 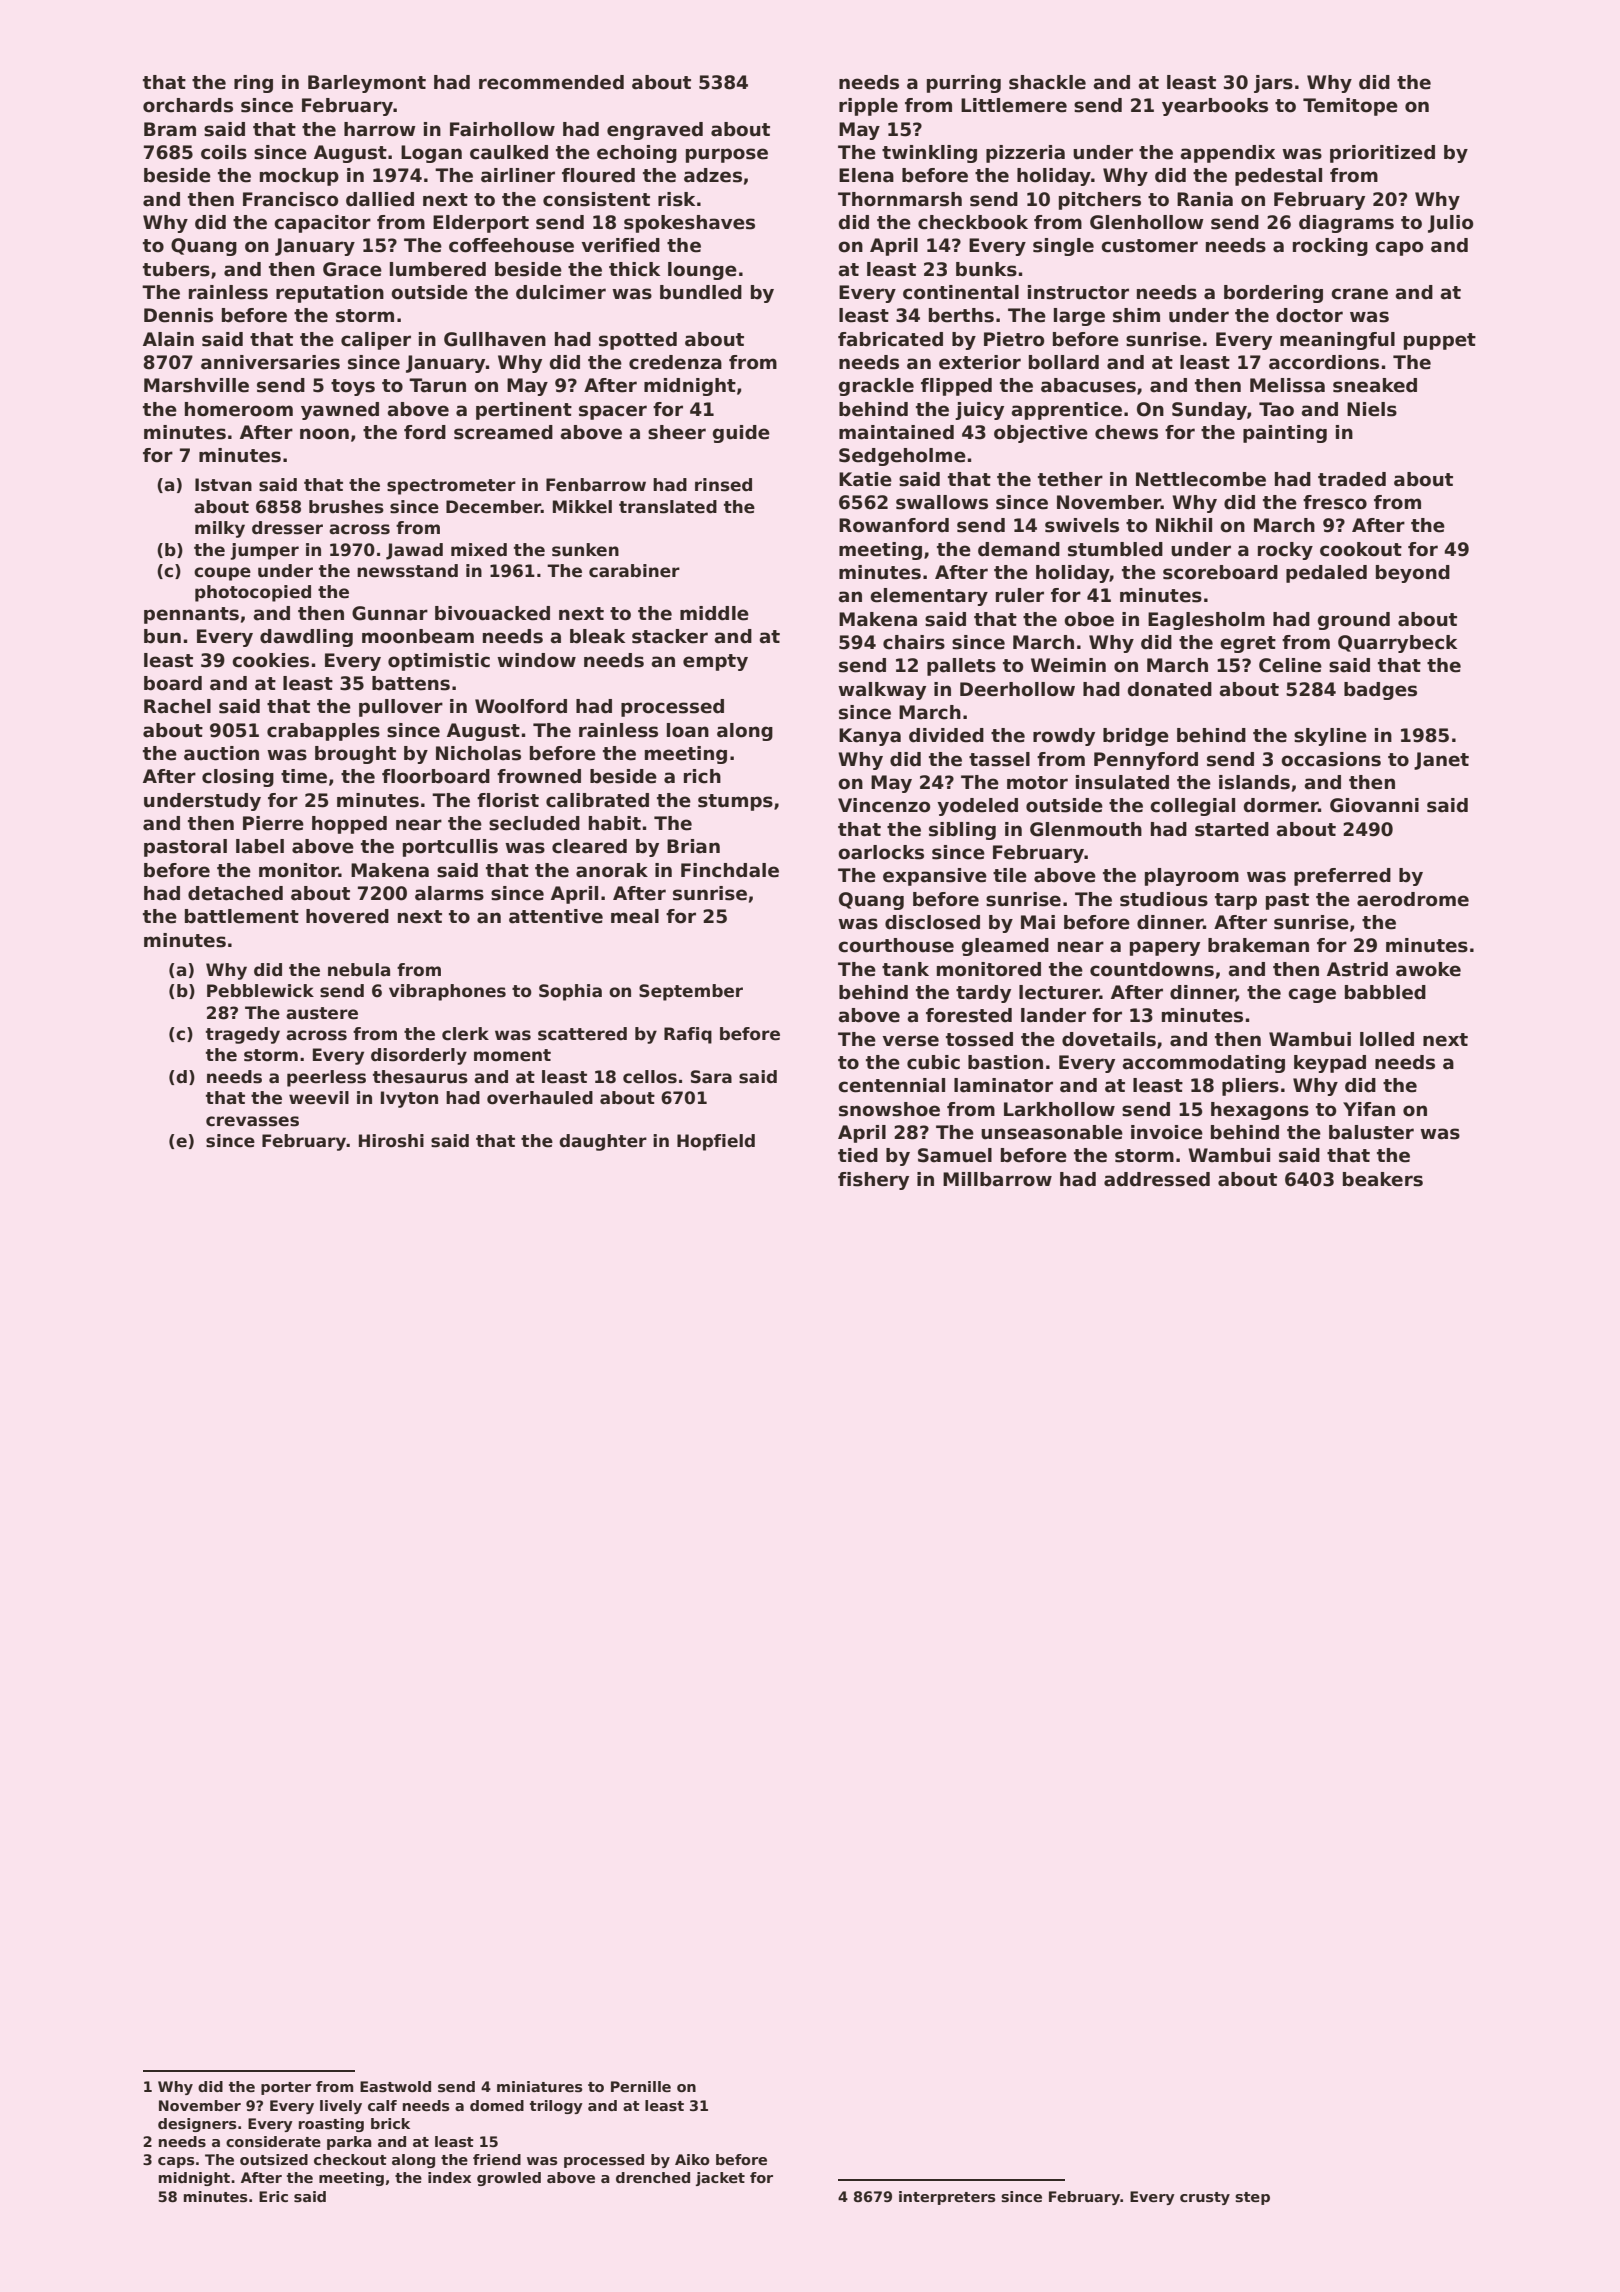 I want to click on Pernille, so click(x=641, y=2086).
